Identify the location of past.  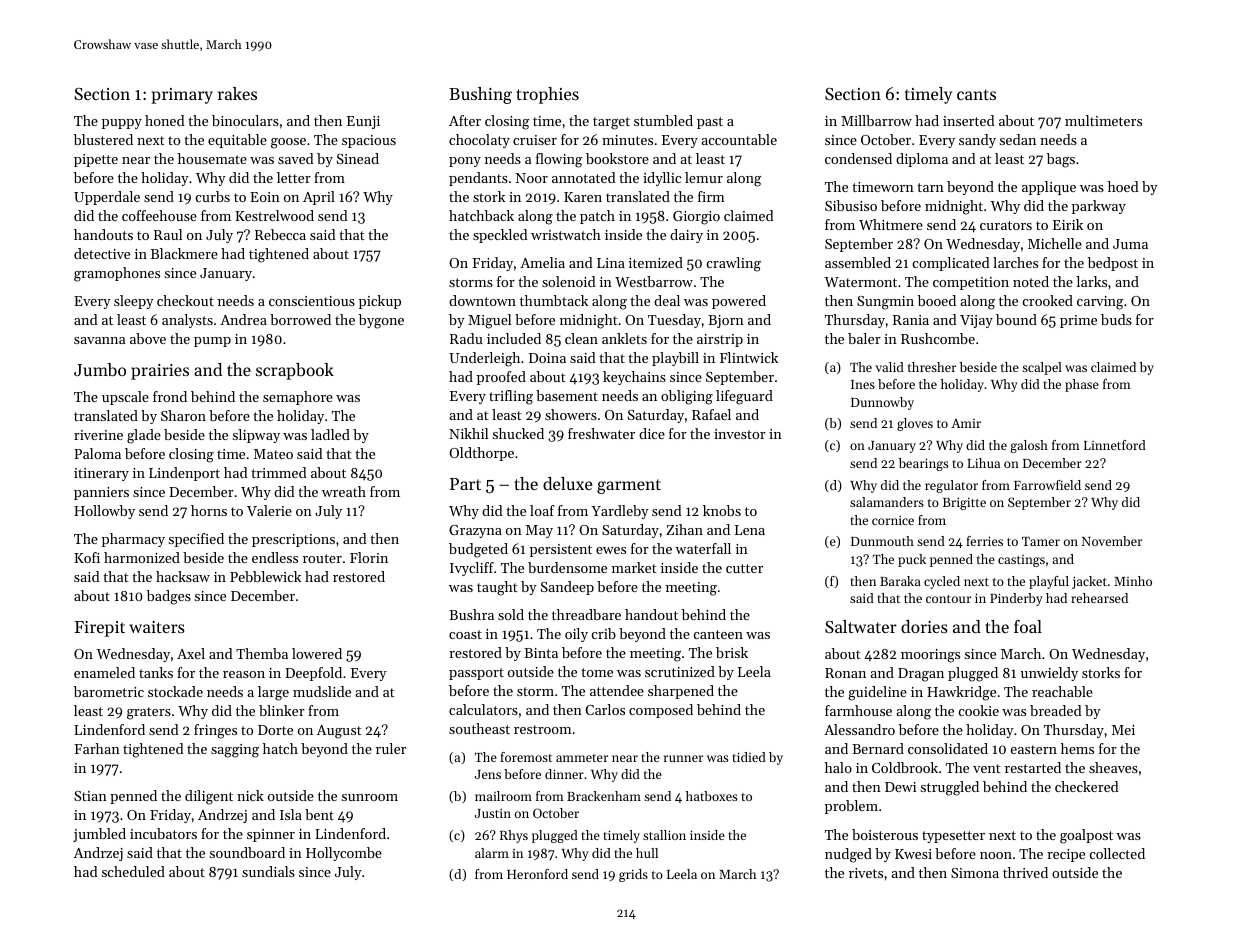
(710, 123).
